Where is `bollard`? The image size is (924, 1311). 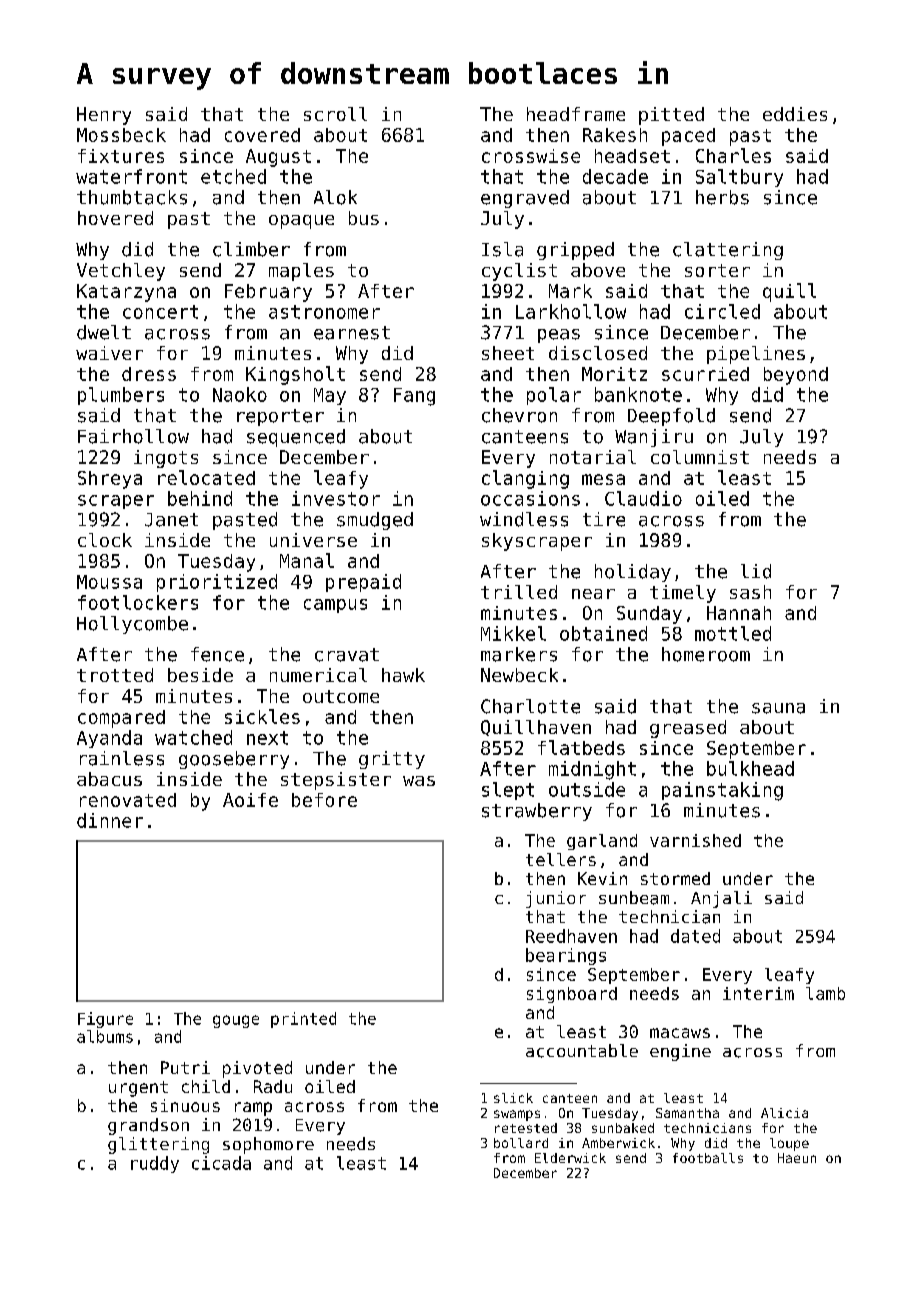 bollard is located at coordinates (521, 1143).
